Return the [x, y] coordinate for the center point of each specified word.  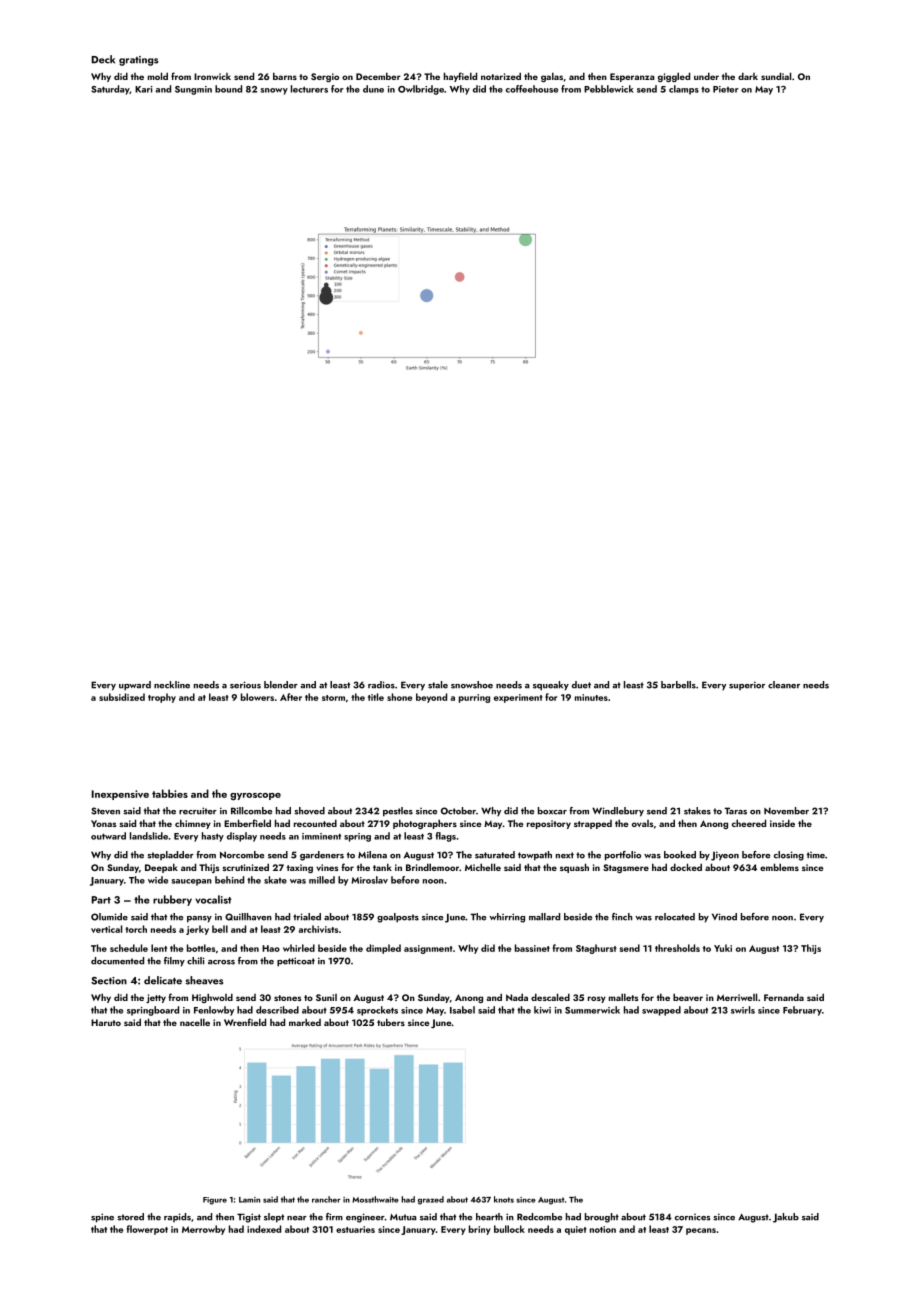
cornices [692, 1217]
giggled [674, 77]
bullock [509, 1229]
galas [552, 77]
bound [228, 89]
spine [102, 1218]
